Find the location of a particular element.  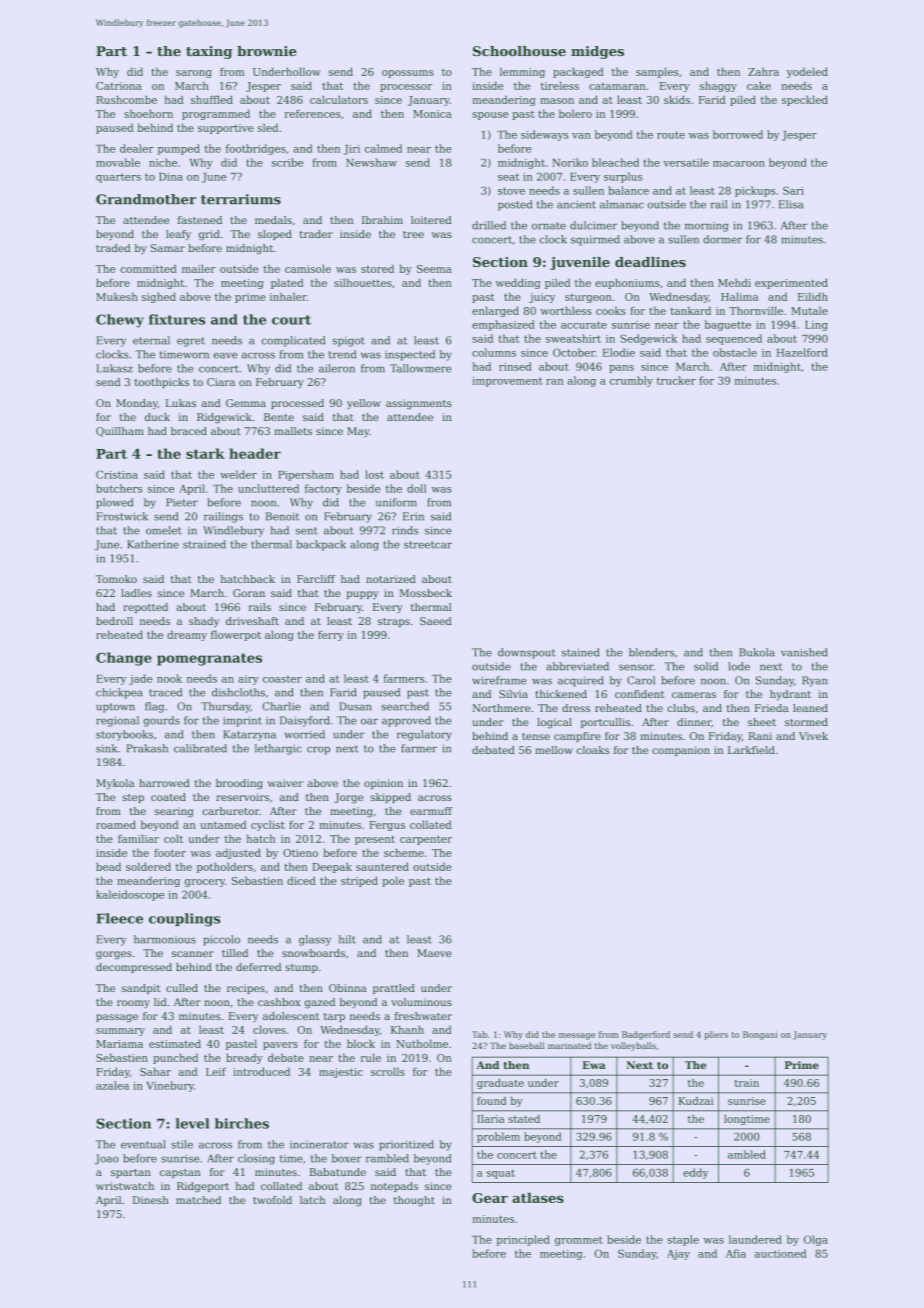

companion is located at coordinates (681, 751).
